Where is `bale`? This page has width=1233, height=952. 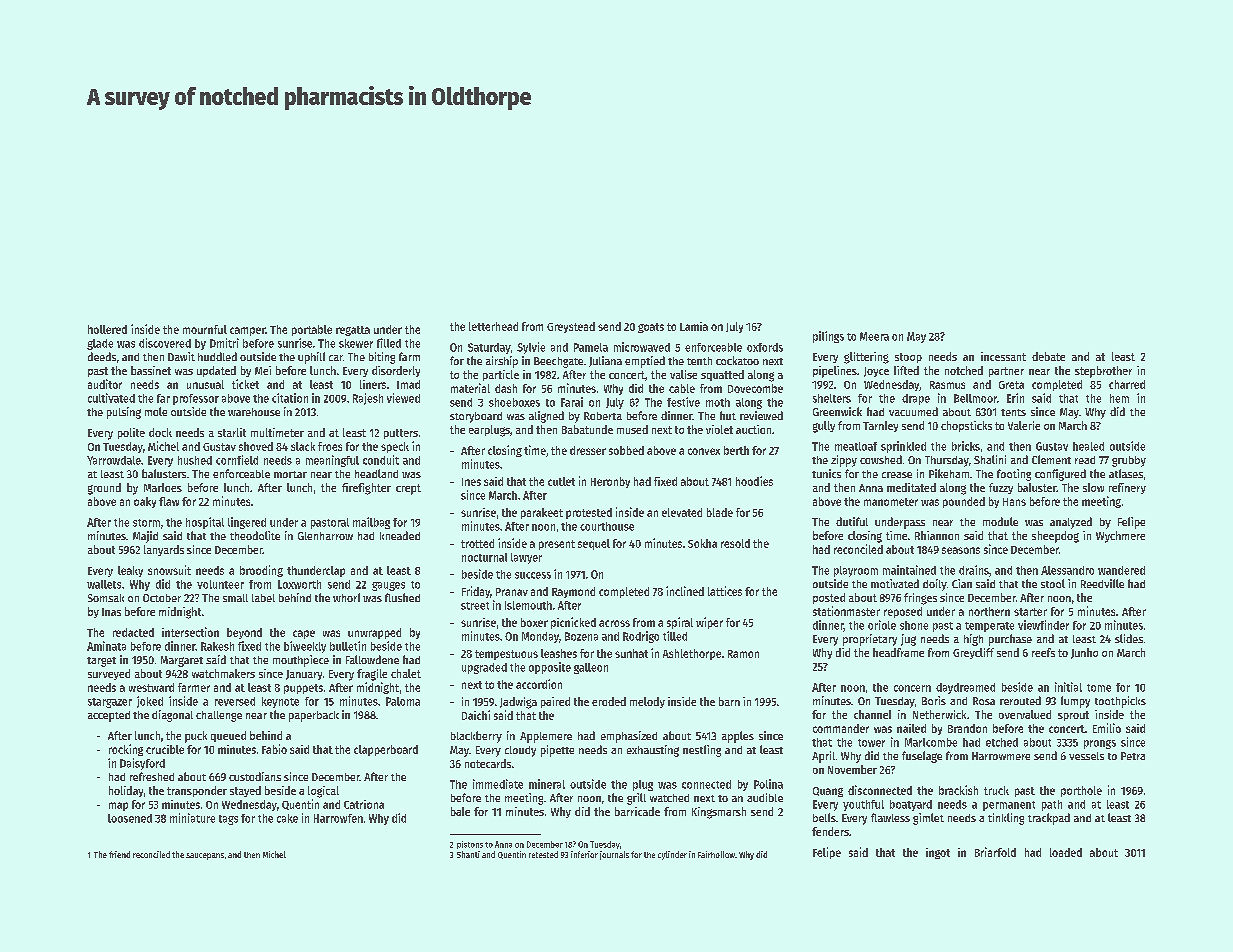
bale is located at coordinates (460, 811).
